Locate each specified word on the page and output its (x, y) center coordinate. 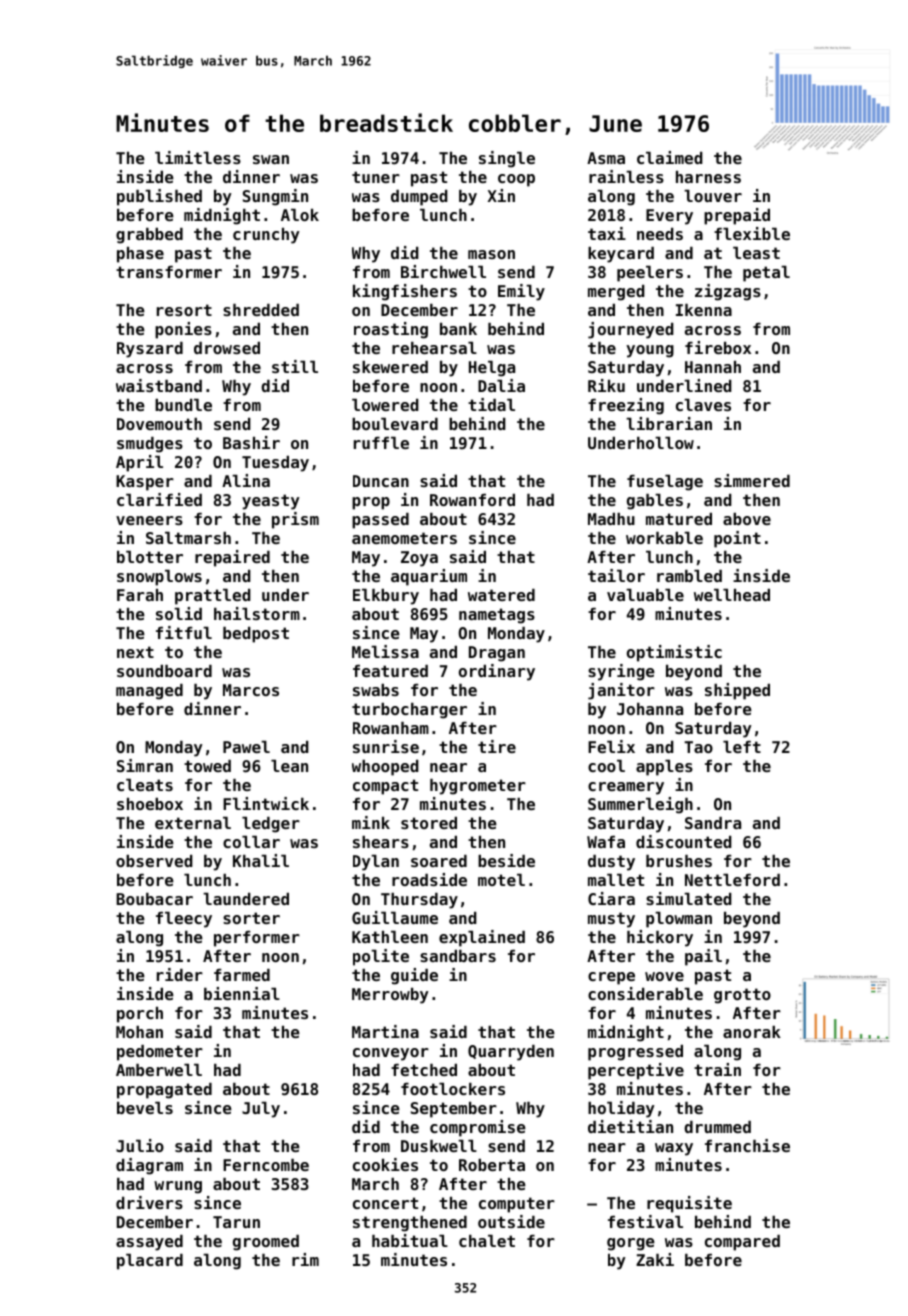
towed (207, 766)
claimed (670, 157)
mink (371, 822)
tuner (376, 177)
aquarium (429, 577)
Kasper (145, 483)
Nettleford (732, 880)
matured (679, 519)
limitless (198, 157)
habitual (410, 1240)
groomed (266, 1243)
